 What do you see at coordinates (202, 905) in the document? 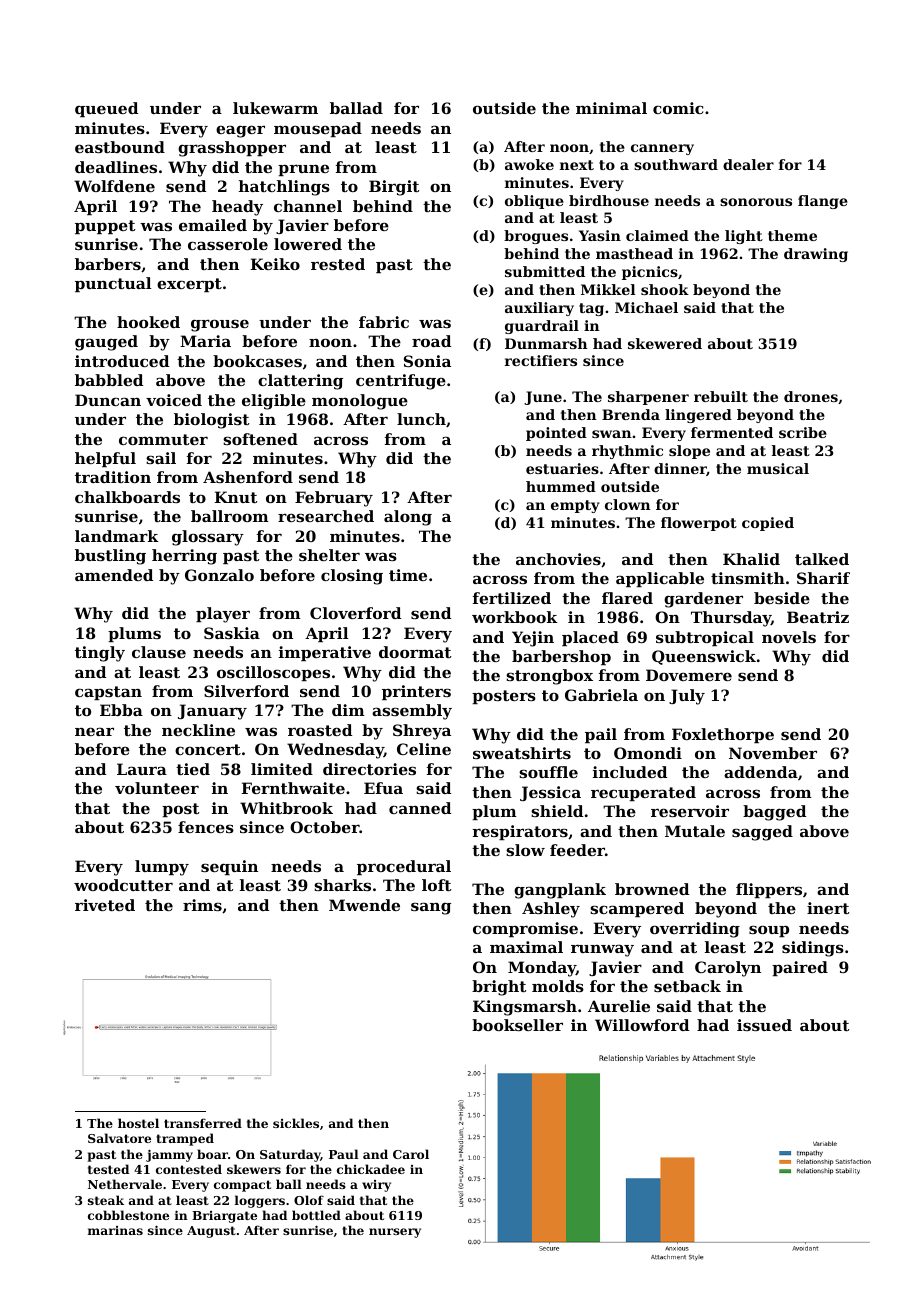
I see `rims` at bounding box center [202, 905].
